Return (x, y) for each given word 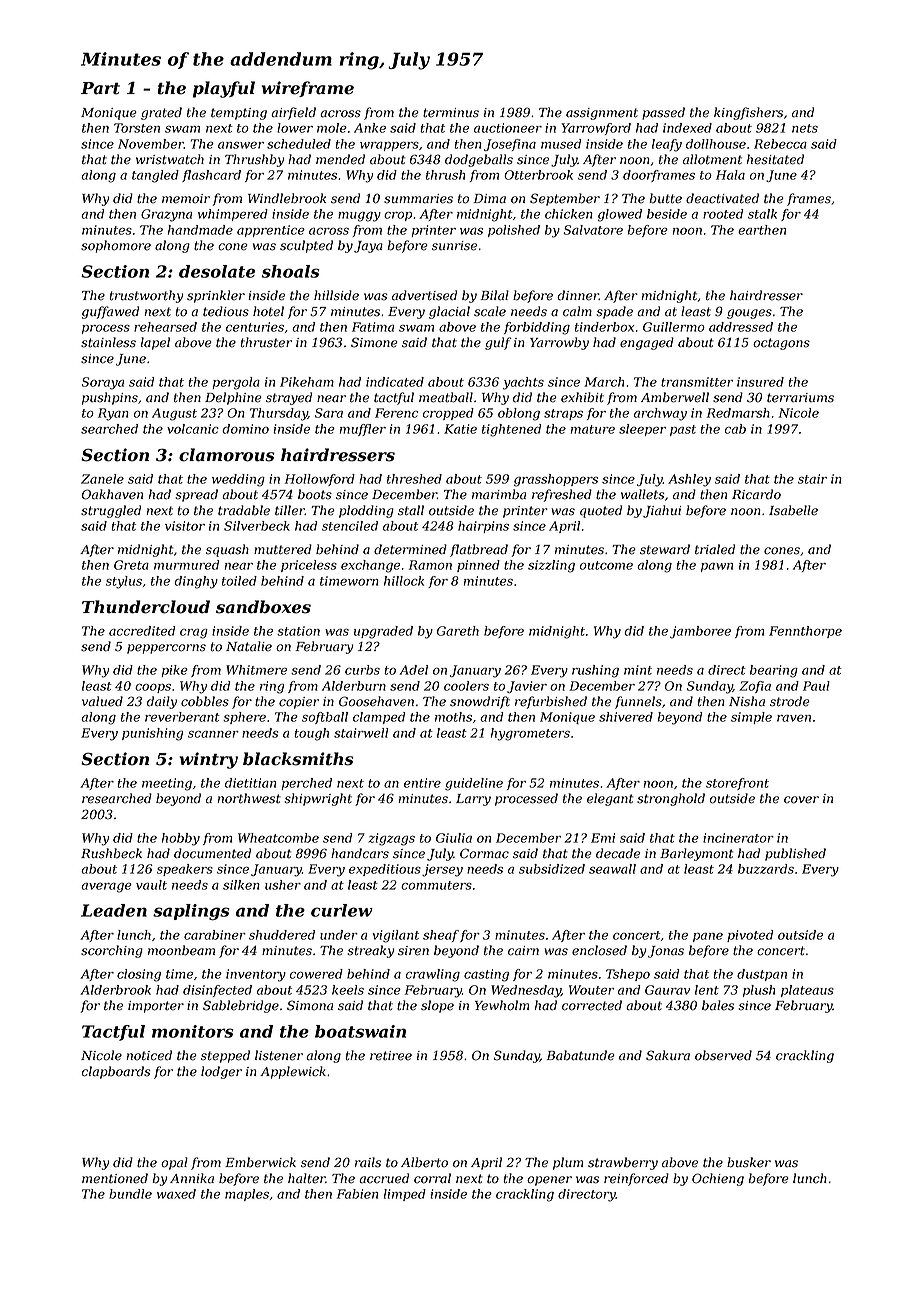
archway (660, 414)
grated (161, 113)
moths (453, 717)
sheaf (441, 936)
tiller (290, 510)
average (106, 888)
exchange (370, 566)
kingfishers (748, 113)
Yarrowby (559, 343)
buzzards (766, 869)
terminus (451, 113)
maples (247, 1195)
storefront (737, 784)
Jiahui (662, 511)
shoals (290, 271)
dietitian (250, 783)
